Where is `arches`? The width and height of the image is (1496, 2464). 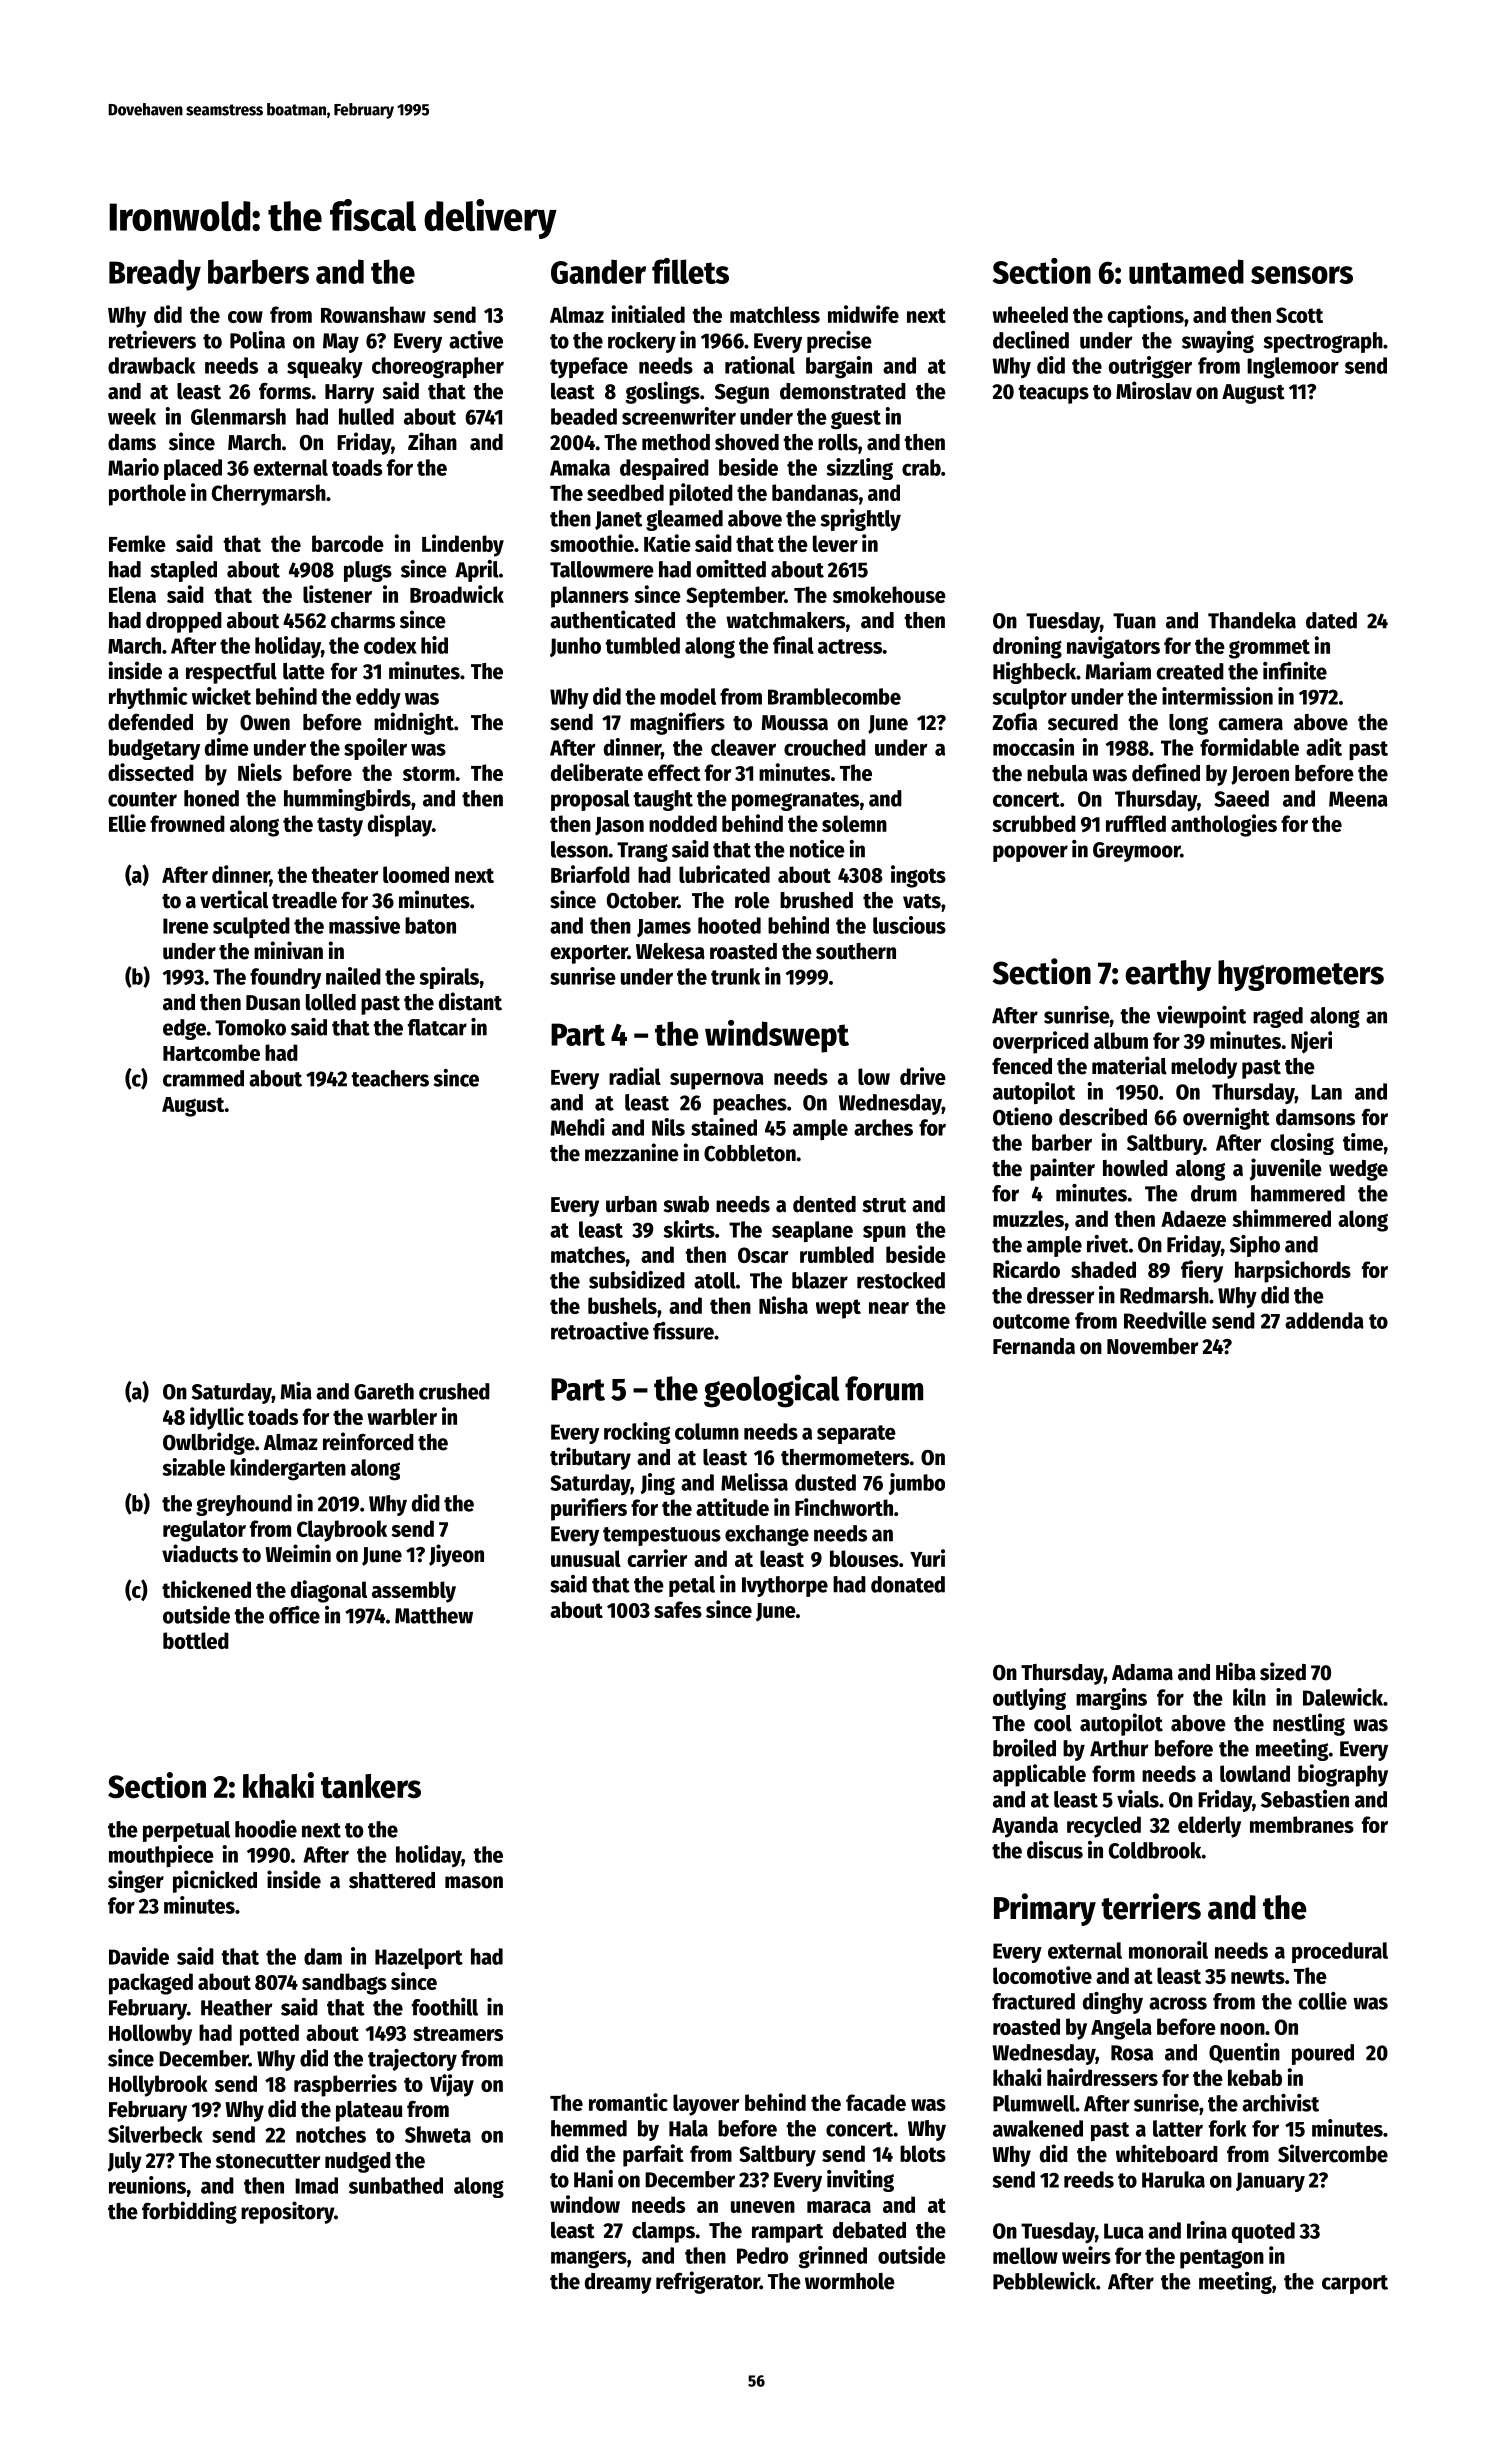
arches is located at coordinates (883, 1127).
